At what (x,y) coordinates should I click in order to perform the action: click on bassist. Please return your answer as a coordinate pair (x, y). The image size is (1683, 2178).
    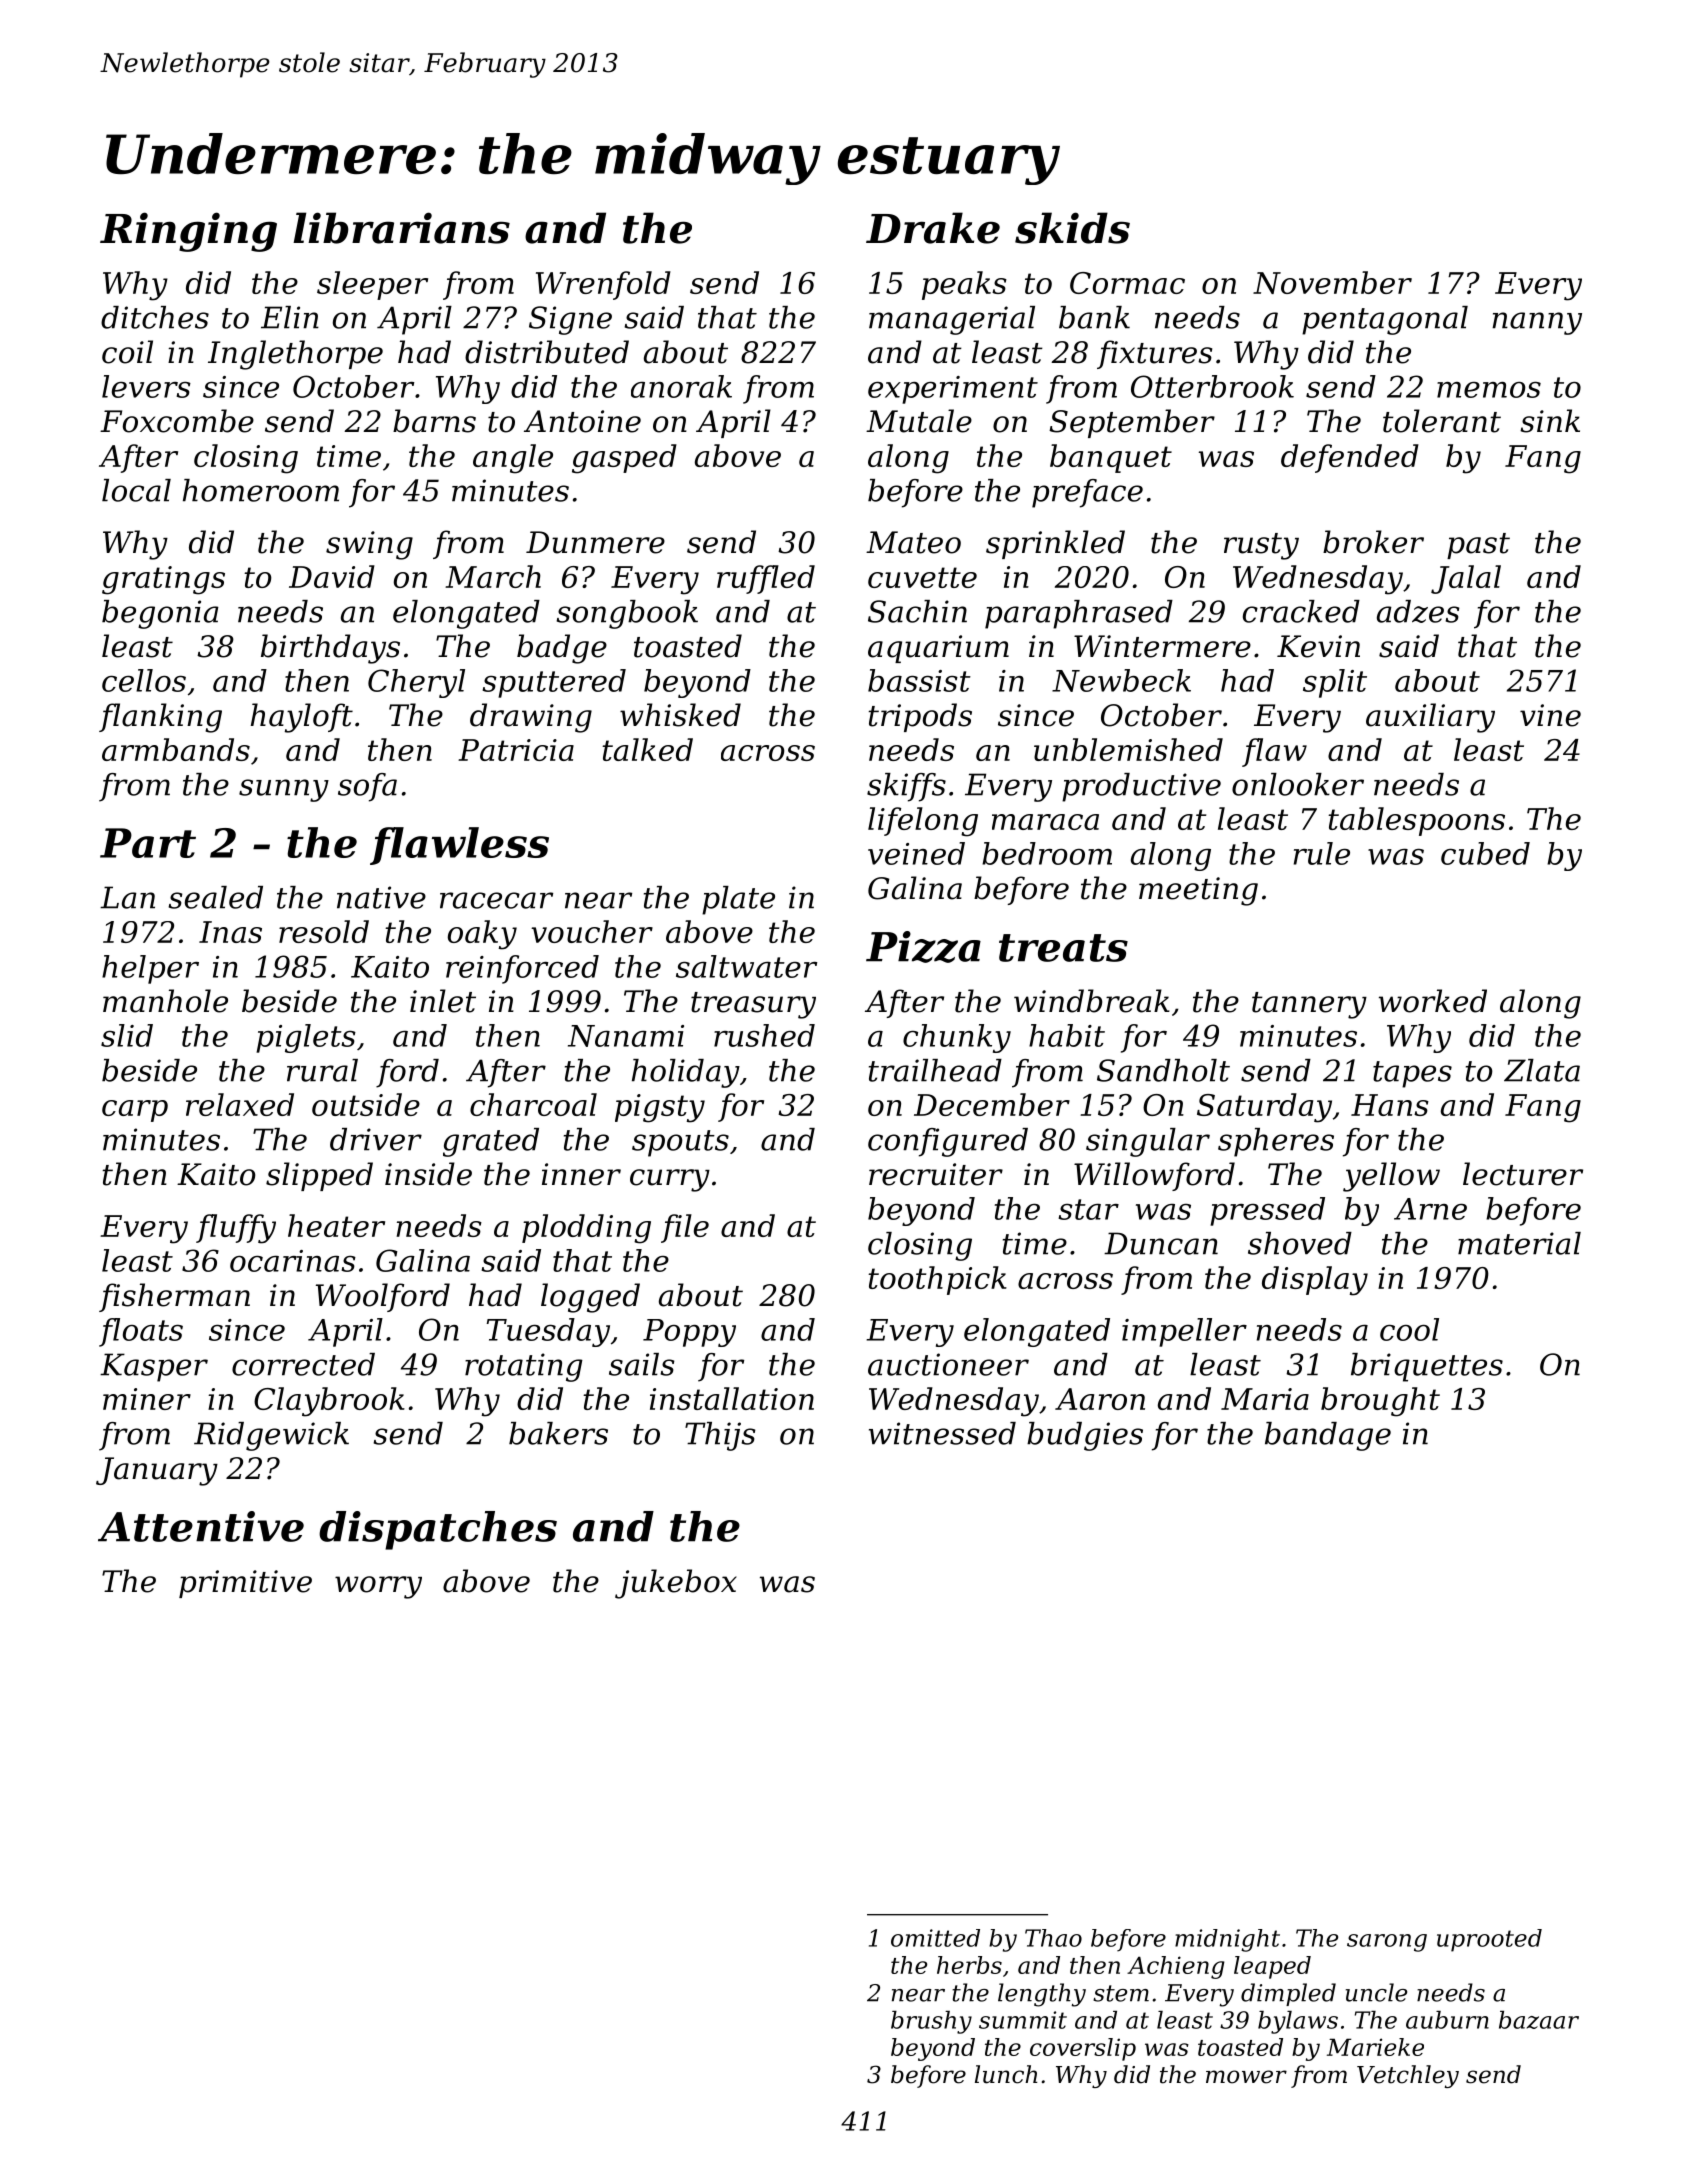
    Looking at the image, I should click on (919, 680).
